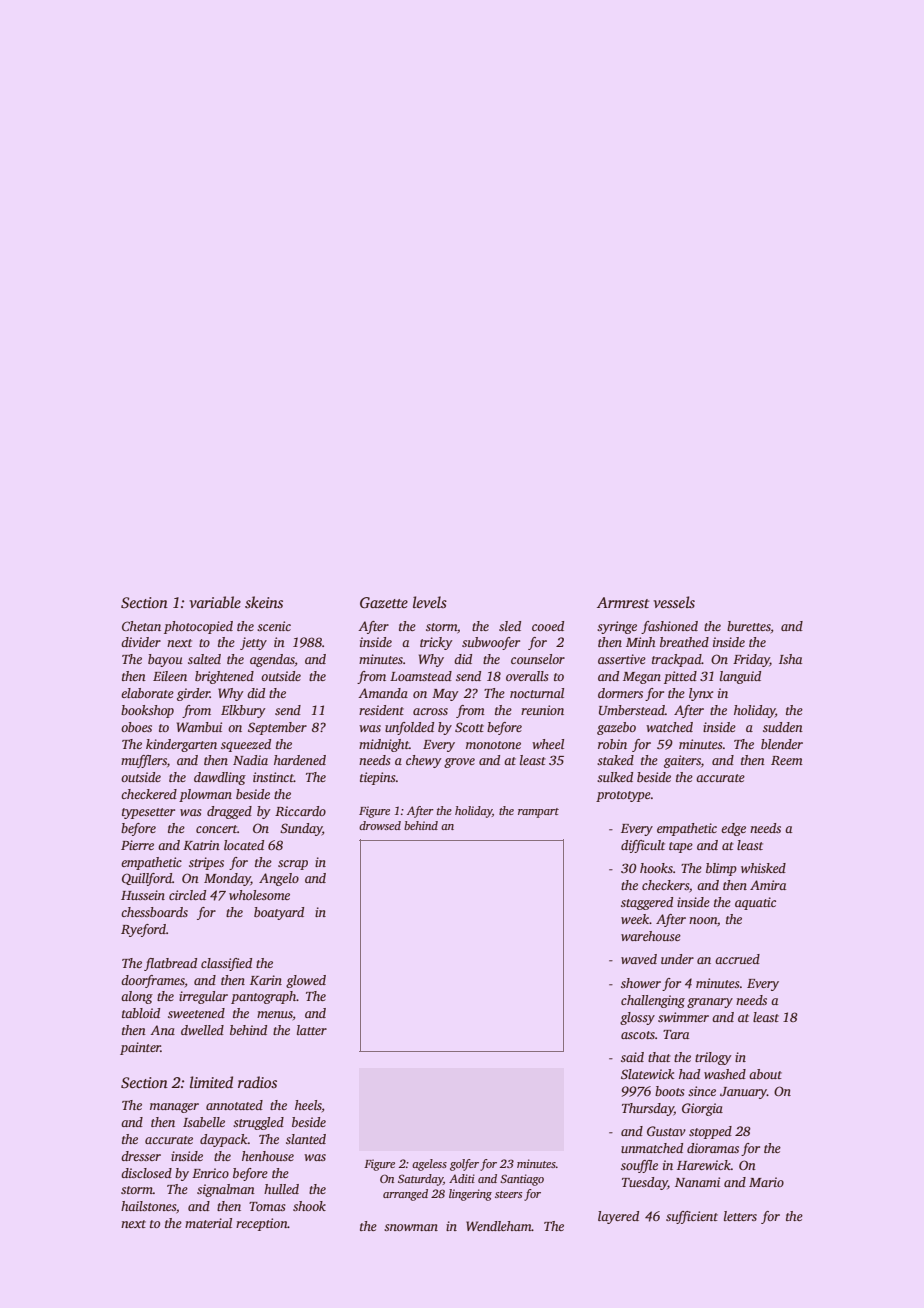 Image resolution: width=924 pixels, height=1308 pixels. Describe the element at coordinates (430, 602) in the document. I see `levels` at that location.
